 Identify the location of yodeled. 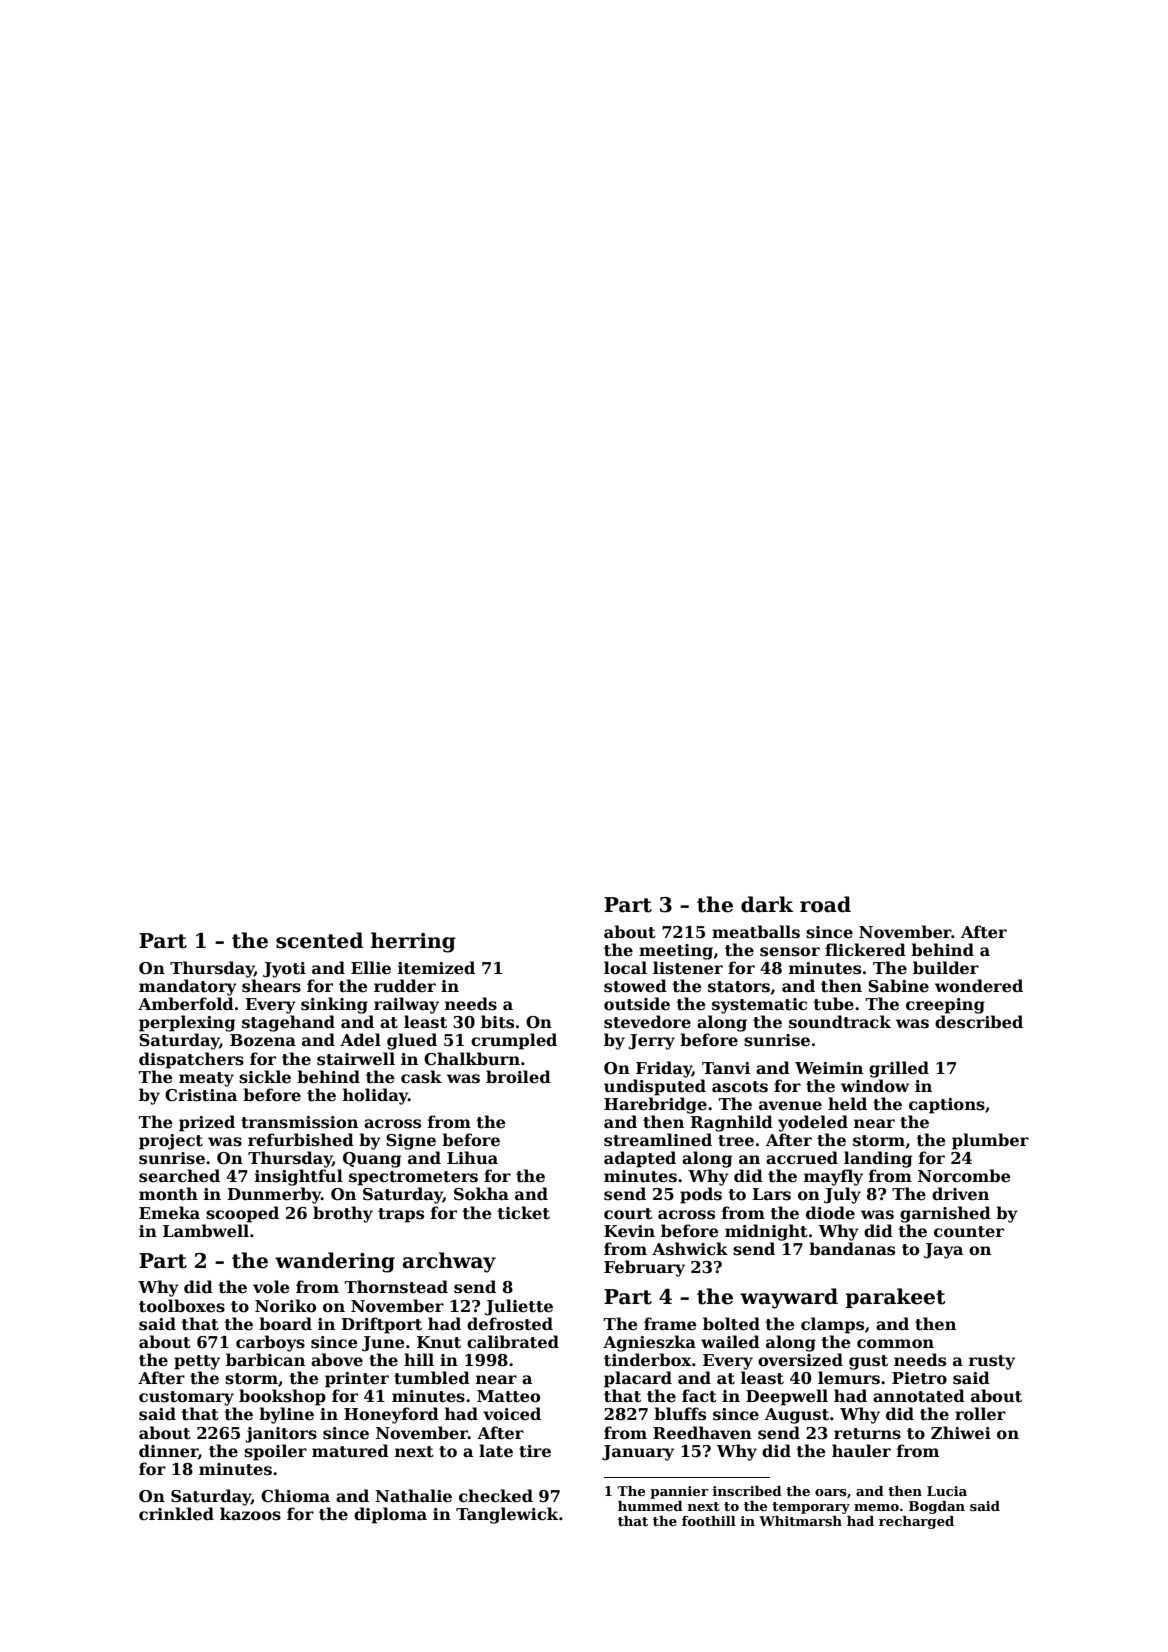
(813, 1123).
